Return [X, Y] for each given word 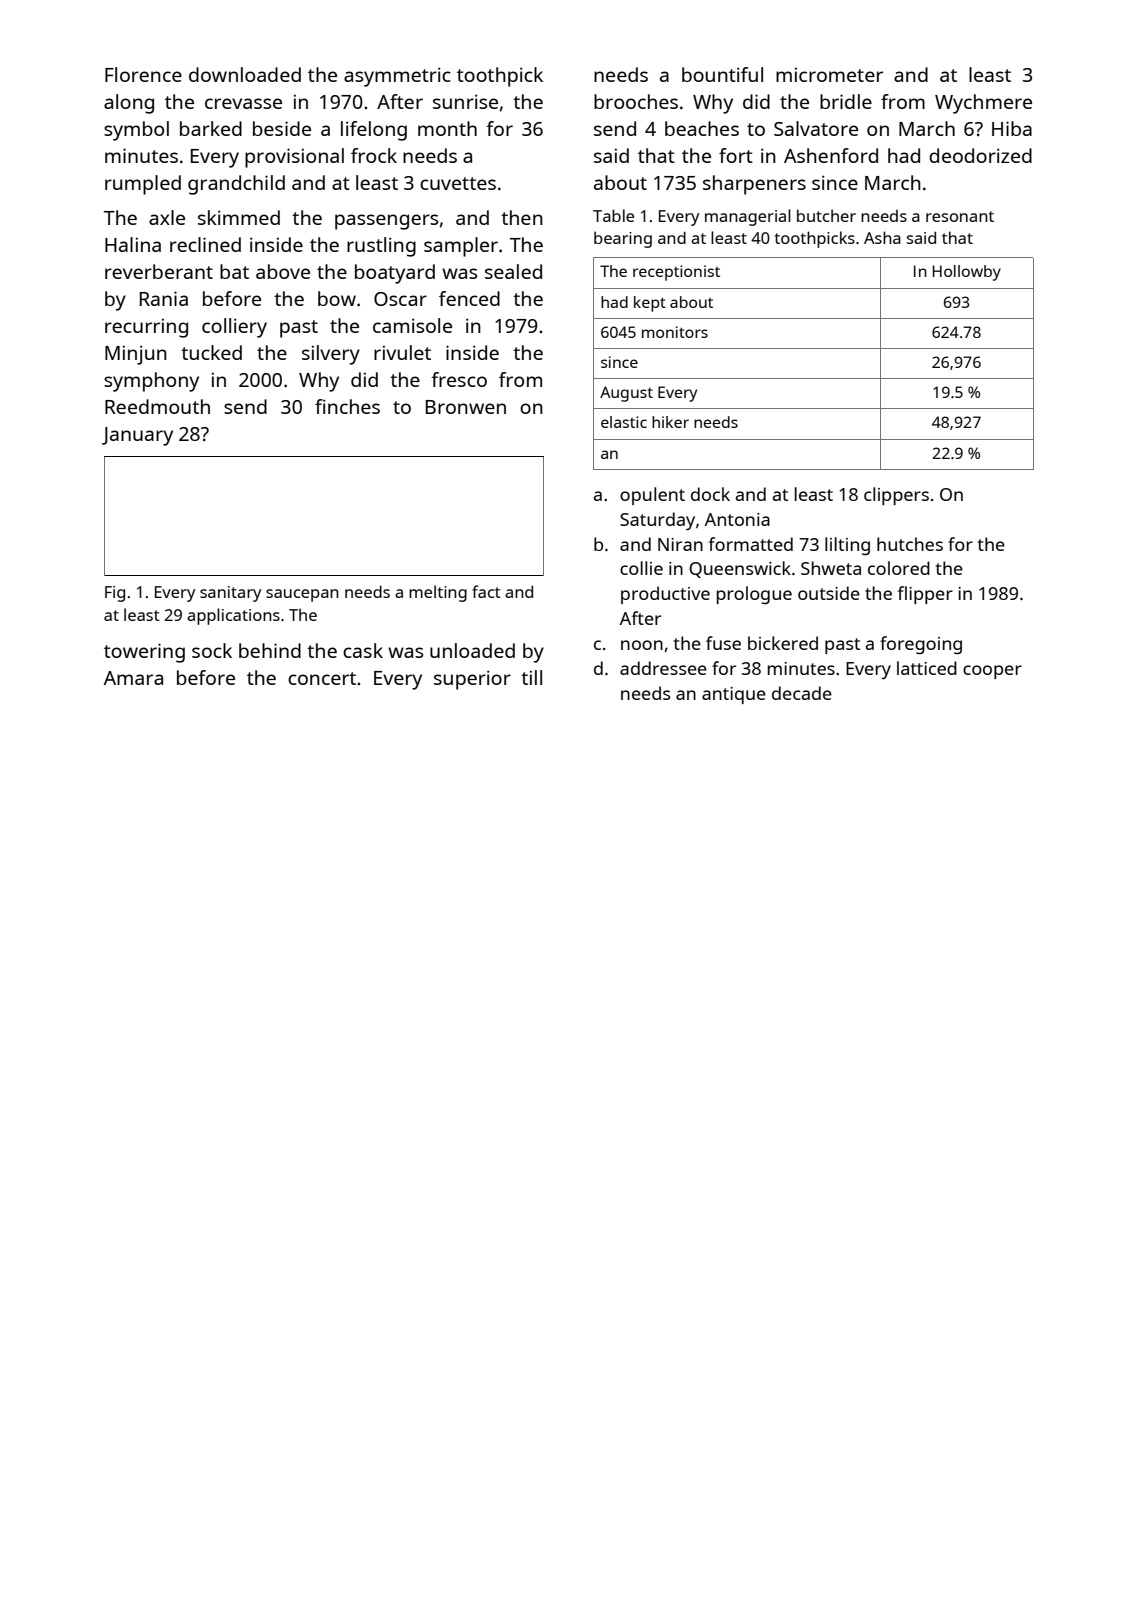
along [129, 104]
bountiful [722, 74]
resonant [960, 216]
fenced [469, 298]
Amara [133, 678]
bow [337, 298]
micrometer [829, 74]
